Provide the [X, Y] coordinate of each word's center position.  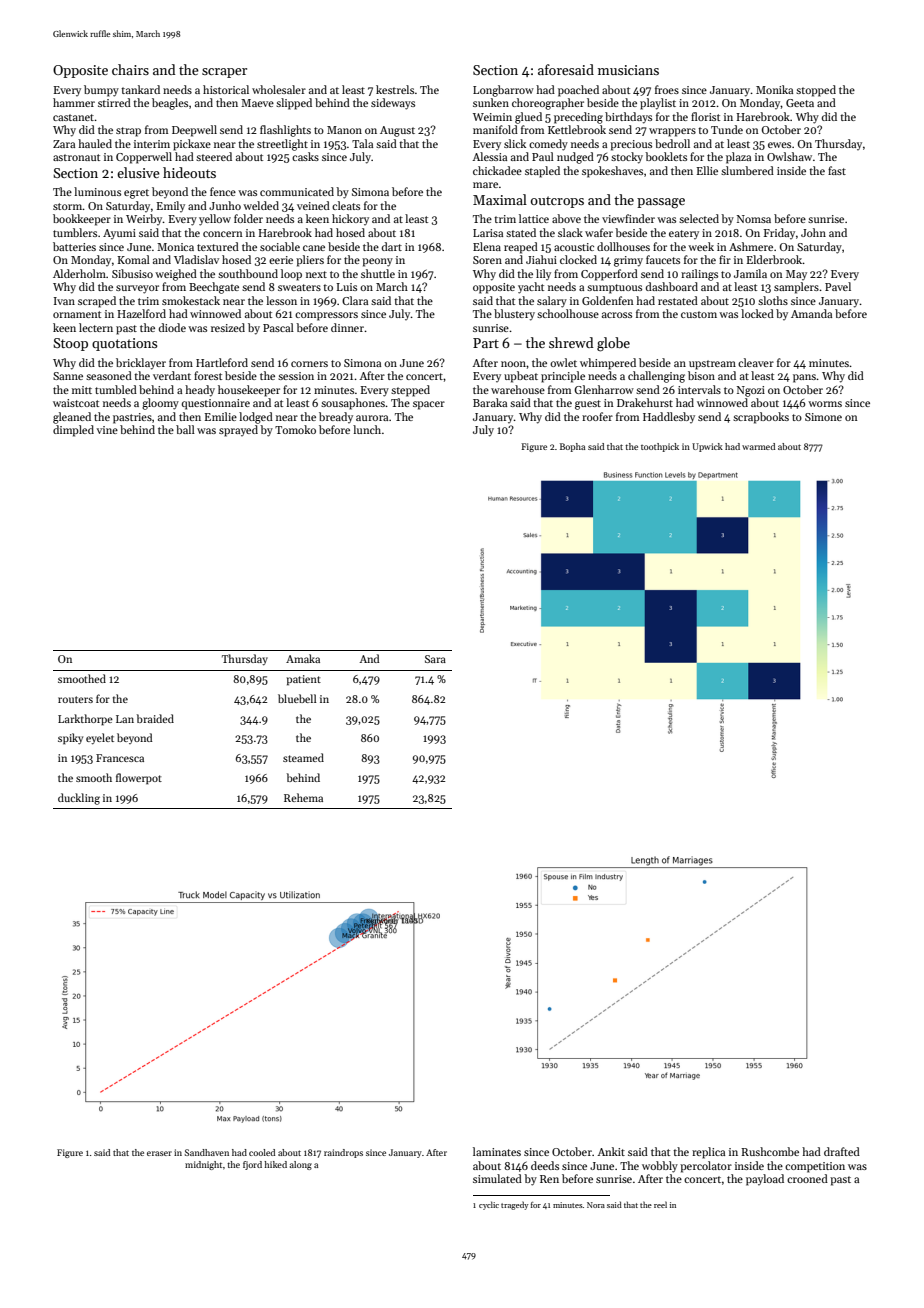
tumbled [116, 389]
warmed [758, 446]
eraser [159, 1153]
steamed [303, 757]
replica [708, 1153]
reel [660, 1204]
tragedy [515, 1205]
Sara [435, 659]
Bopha [572, 447]
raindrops [343, 1153]
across [617, 315]
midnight [203, 1165]
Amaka [303, 658]
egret [136, 194]
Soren [487, 260]
